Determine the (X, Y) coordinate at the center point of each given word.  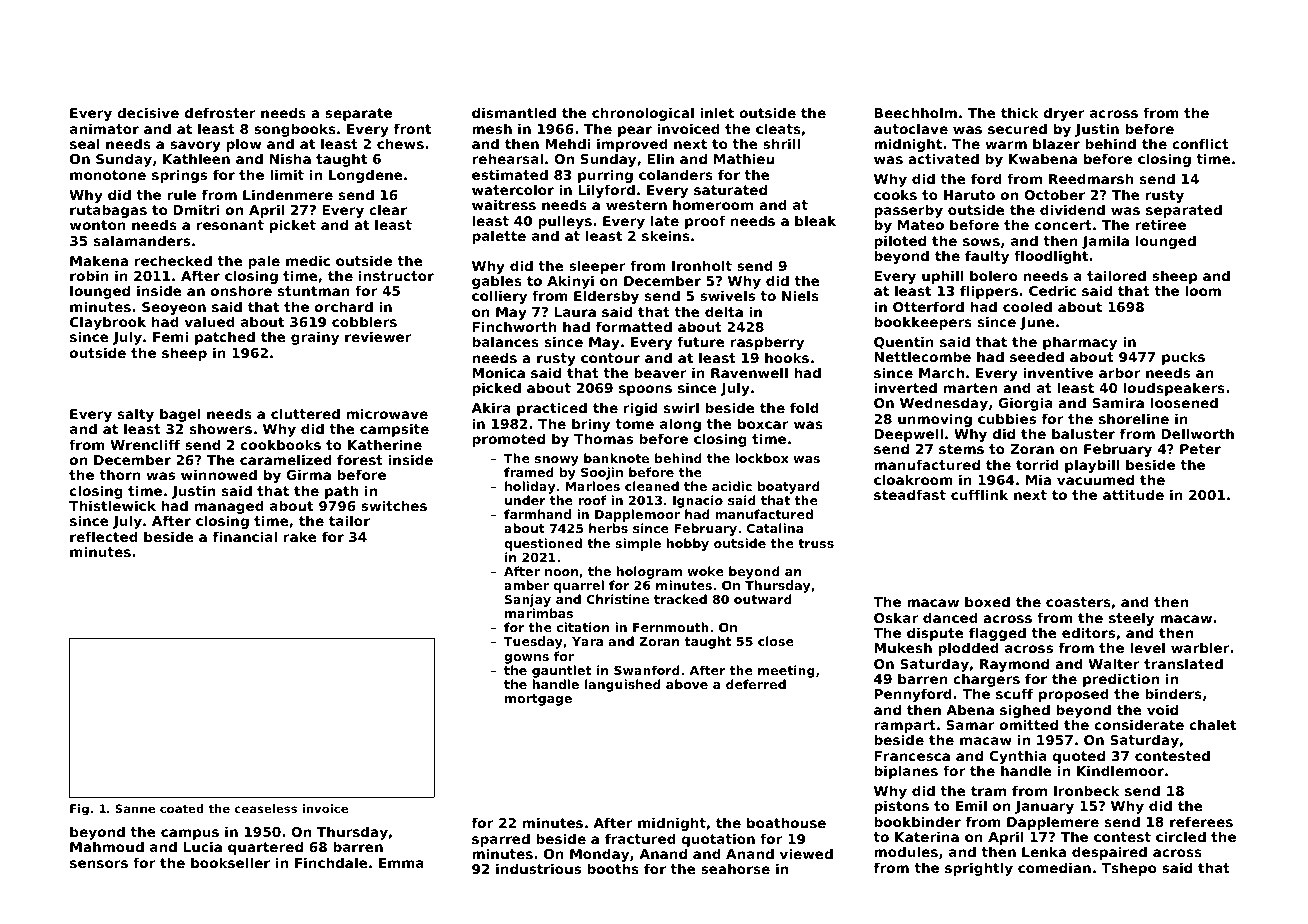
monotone (108, 175)
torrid (1037, 464)
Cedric (1052, 290)
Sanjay (528, 600)
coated (182, 808)
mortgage (538, 700)
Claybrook (108, 323)
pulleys (565, 222)
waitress (504, 204)
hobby (688, 544)
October (1054, 194)
